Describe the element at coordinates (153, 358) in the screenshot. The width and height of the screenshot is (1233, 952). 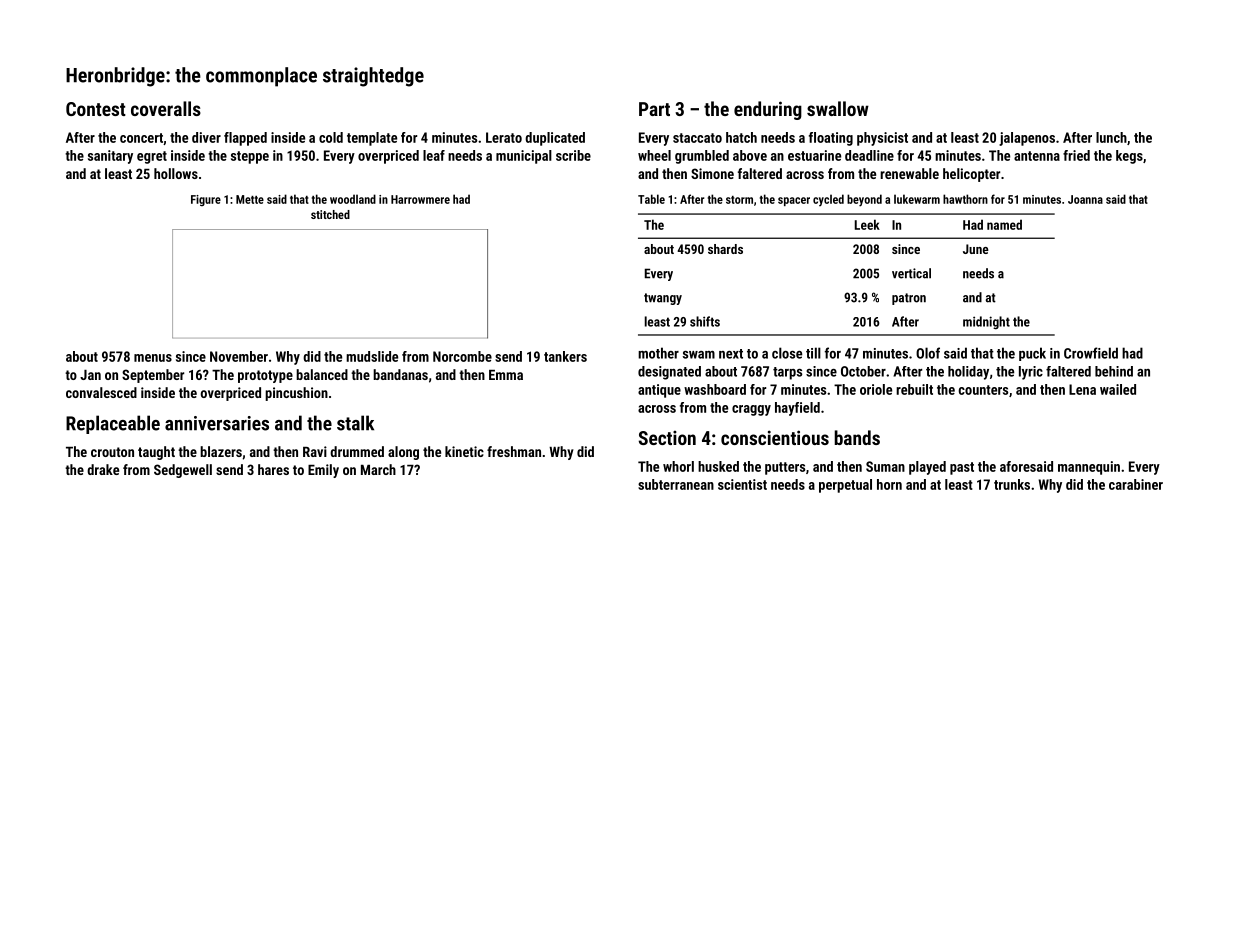
I see `menus` at that location.
